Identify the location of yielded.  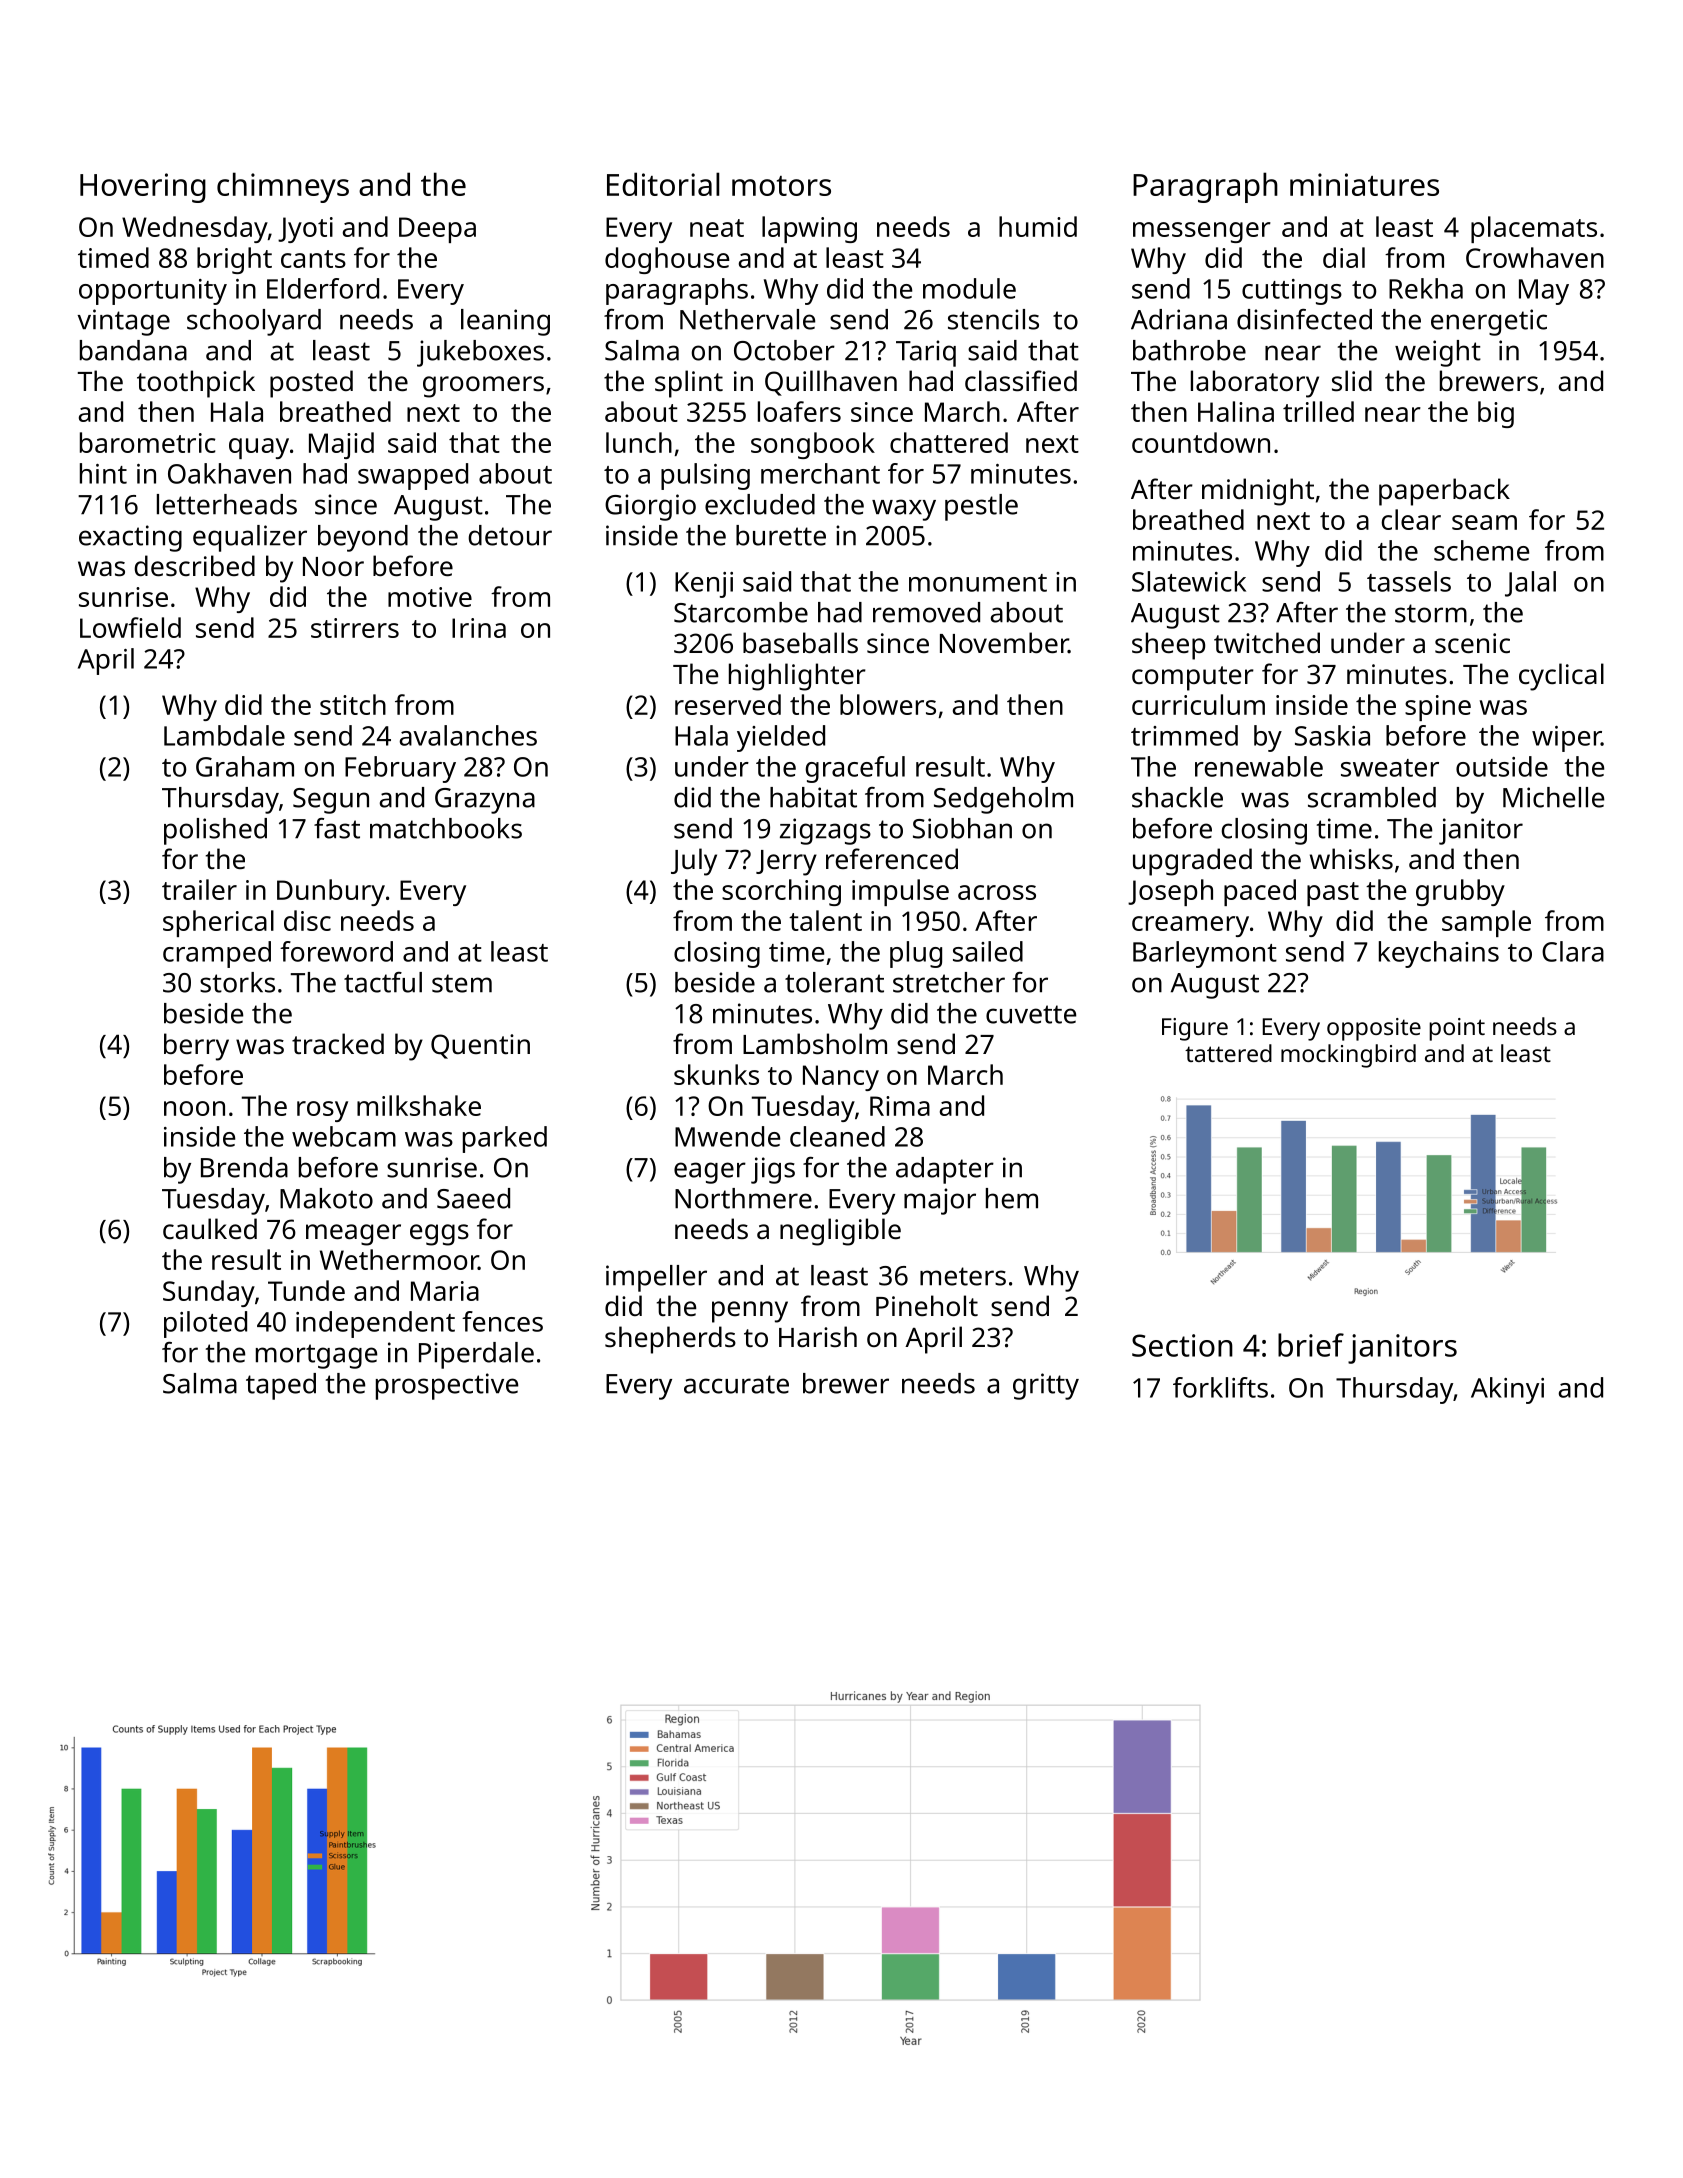
(781, 738).
